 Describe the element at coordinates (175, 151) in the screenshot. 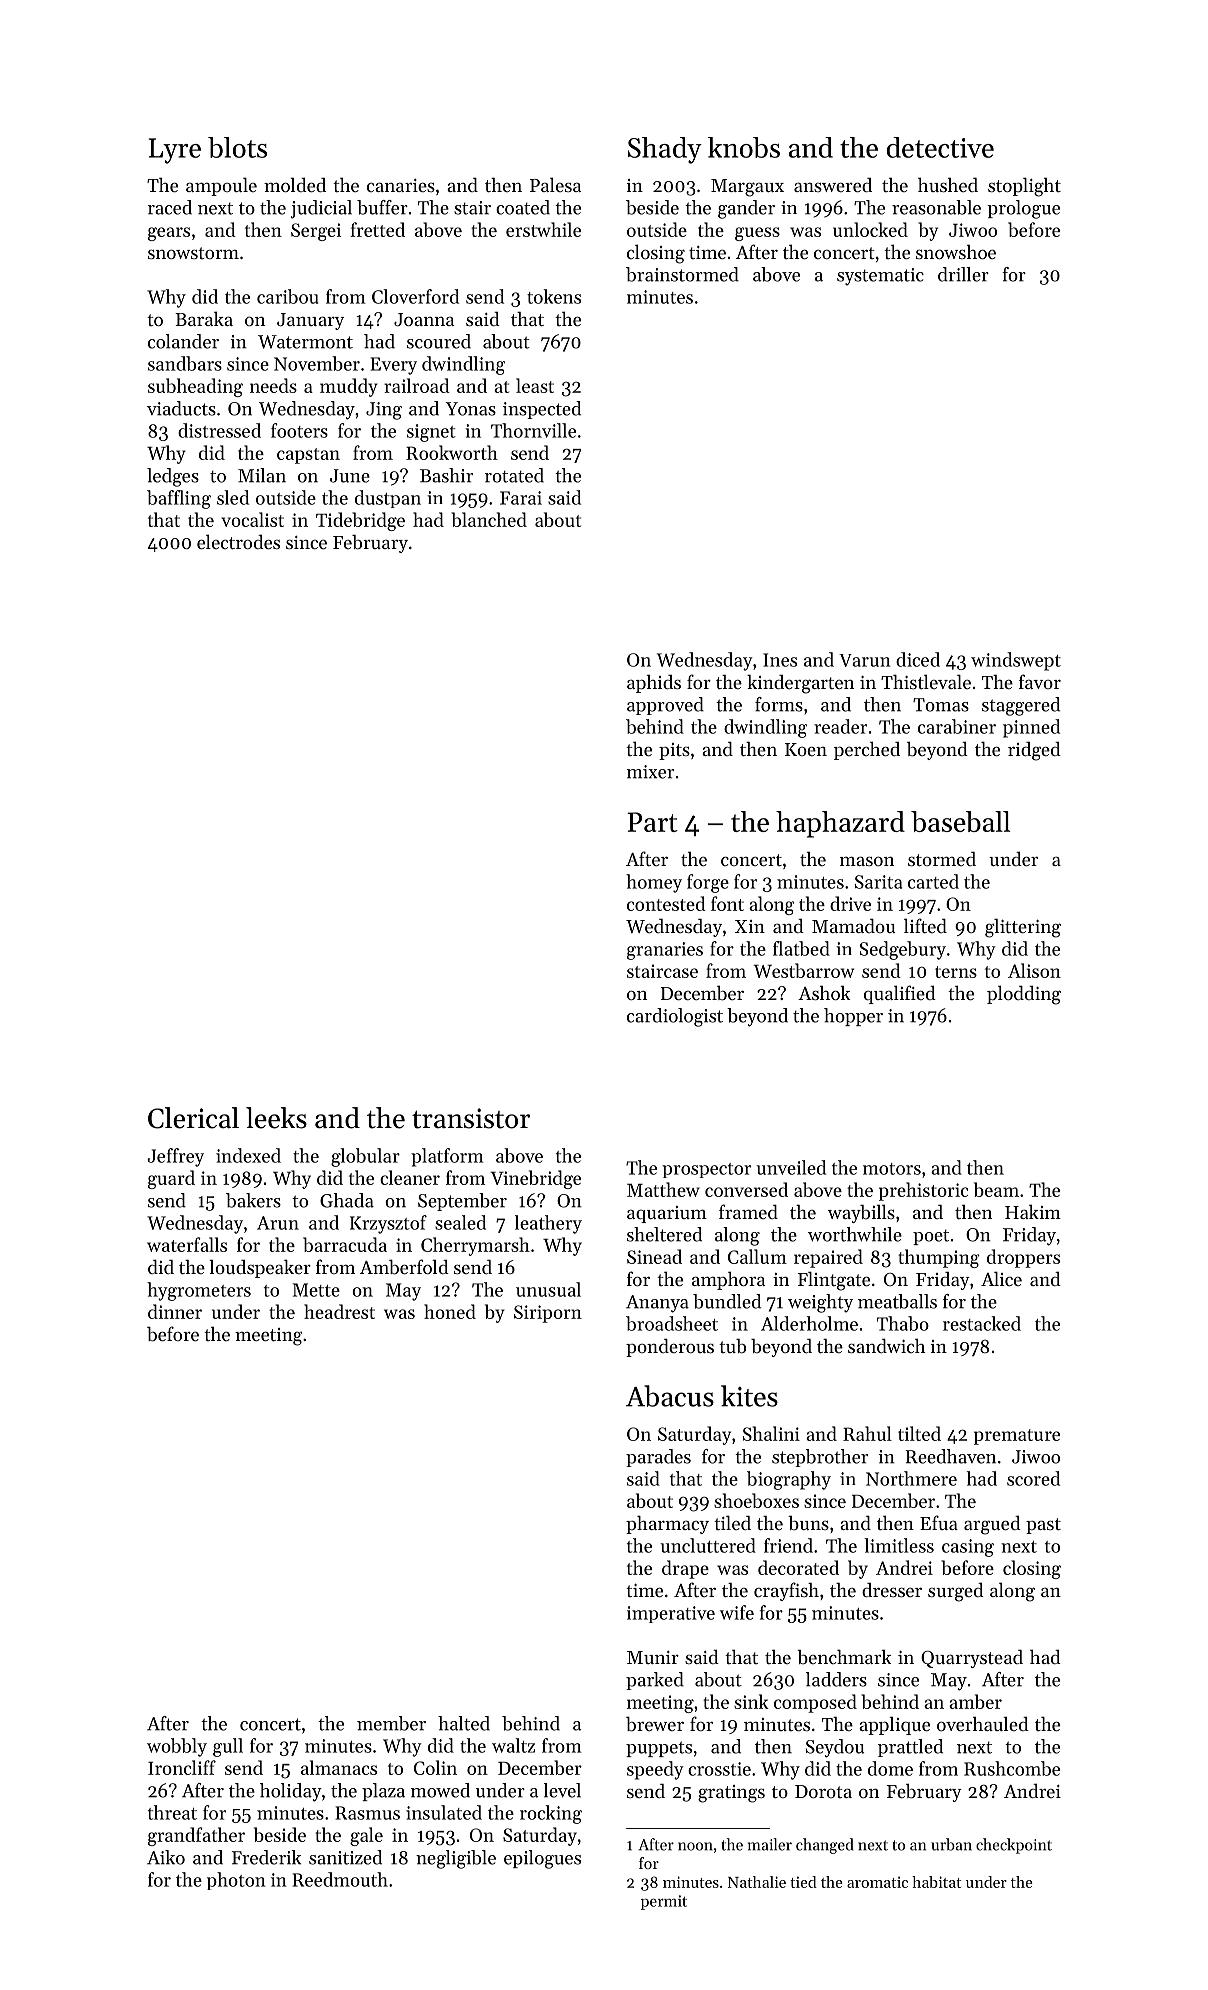

I see `Lyre` at that location.
